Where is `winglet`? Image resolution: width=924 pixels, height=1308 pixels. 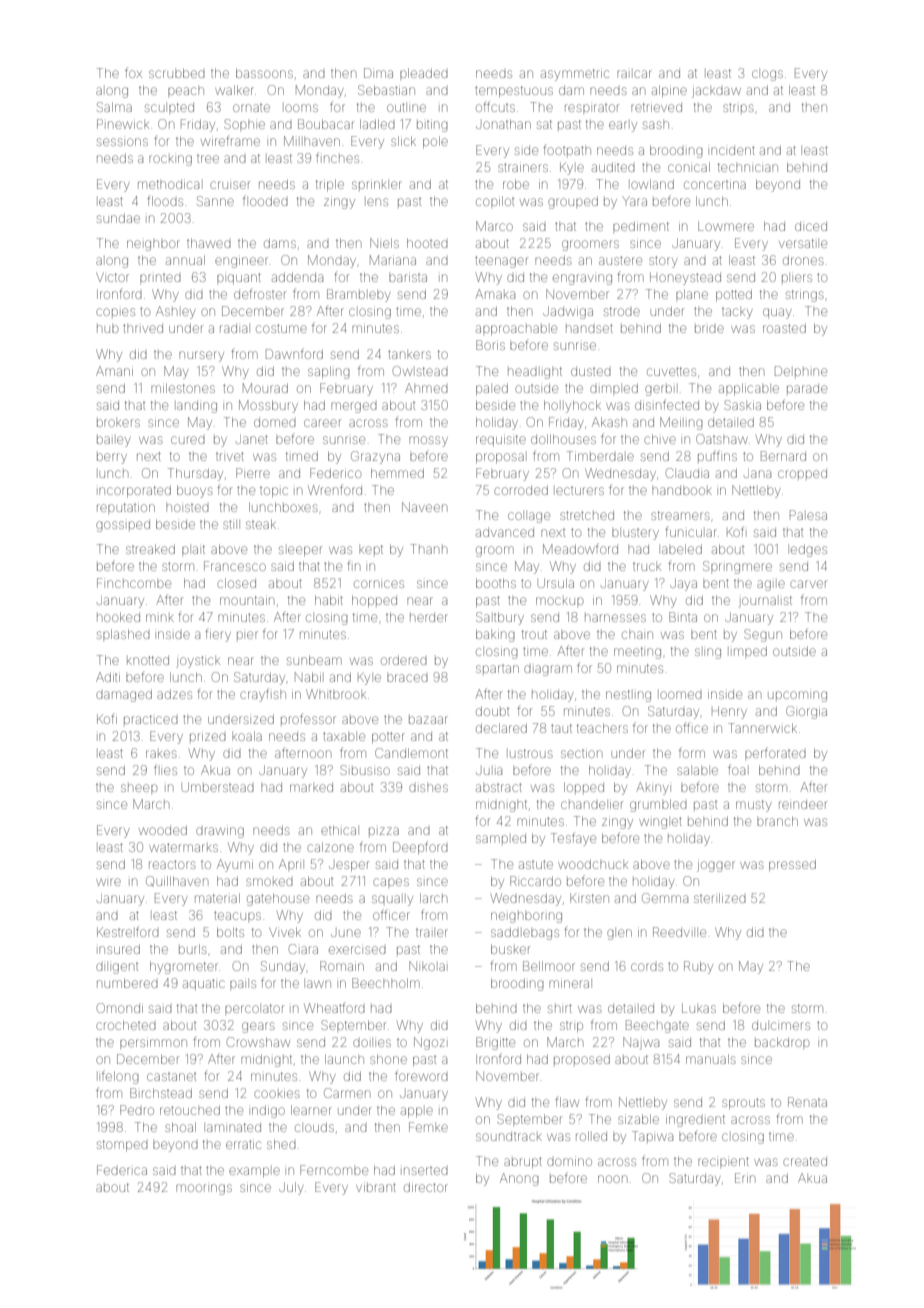 winglet is located at coordinates (660, 823).
